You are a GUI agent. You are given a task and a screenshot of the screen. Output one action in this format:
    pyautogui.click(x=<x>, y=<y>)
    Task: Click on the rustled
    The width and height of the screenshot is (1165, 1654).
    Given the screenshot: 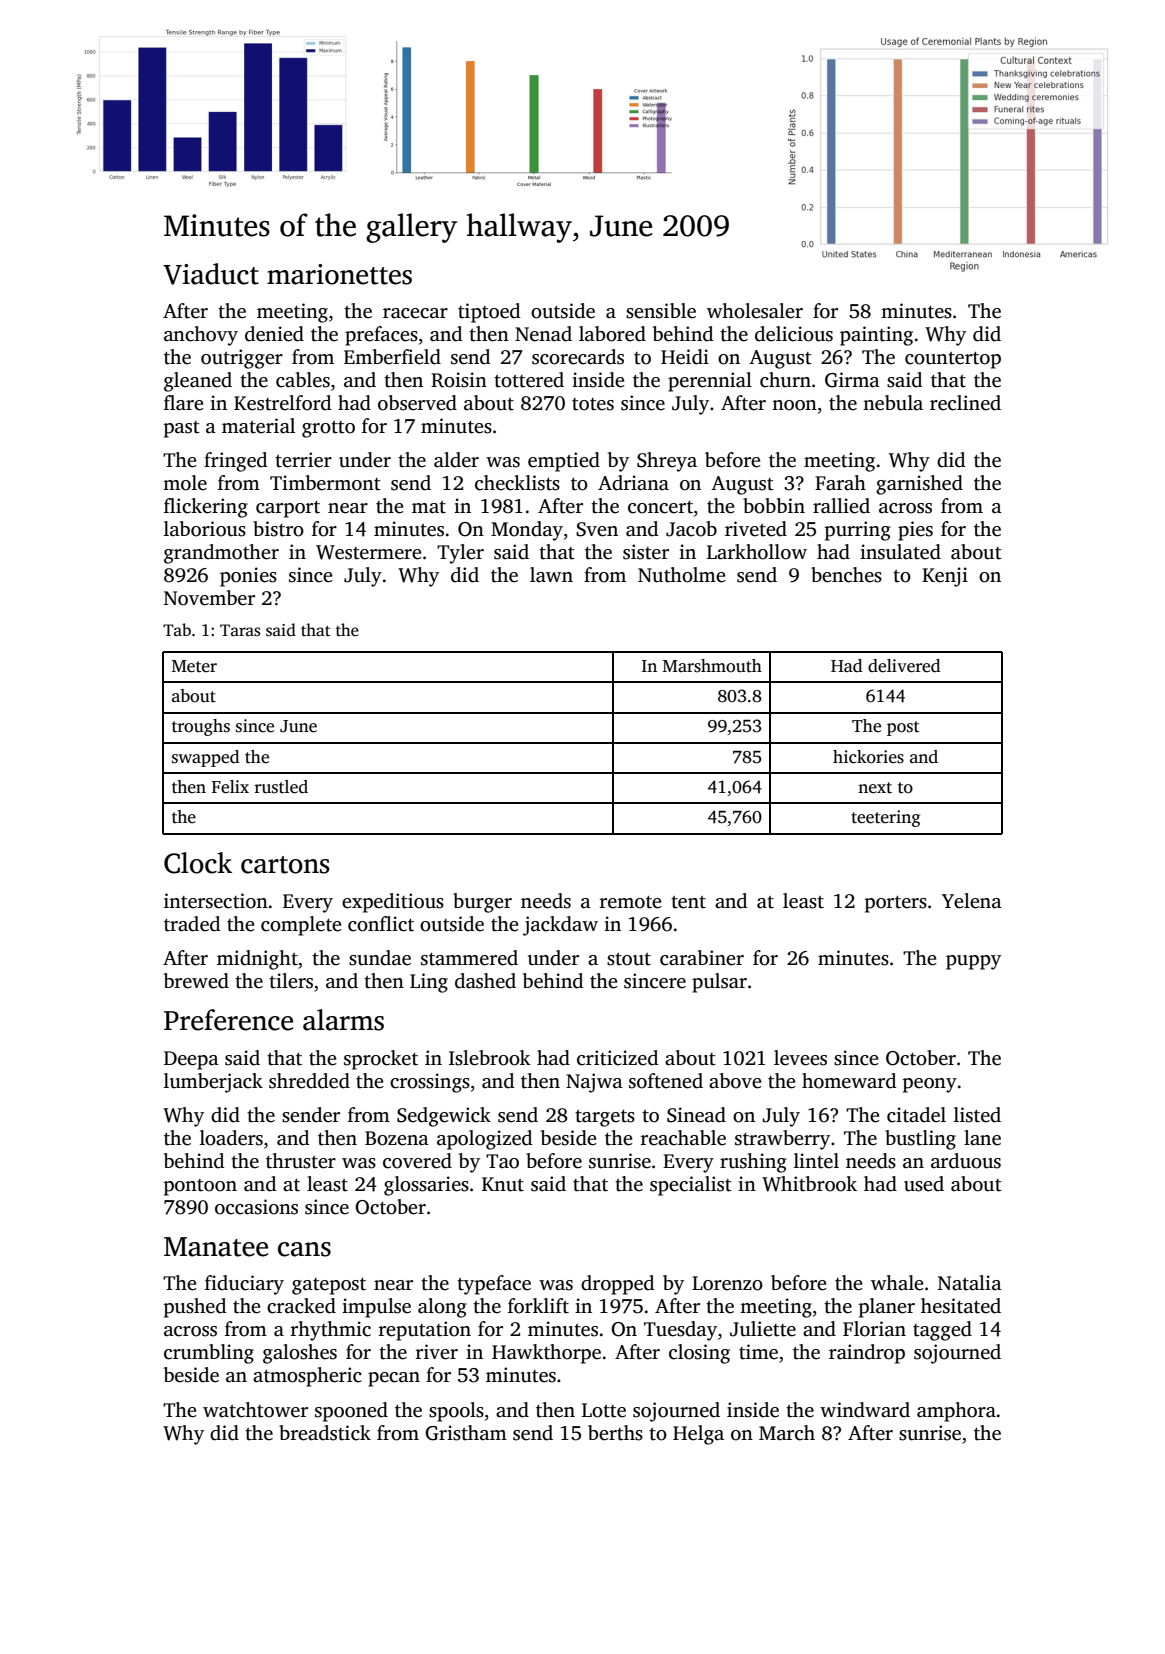 What is the action you would take?
    pyautogui.click(x=281, y=787)
